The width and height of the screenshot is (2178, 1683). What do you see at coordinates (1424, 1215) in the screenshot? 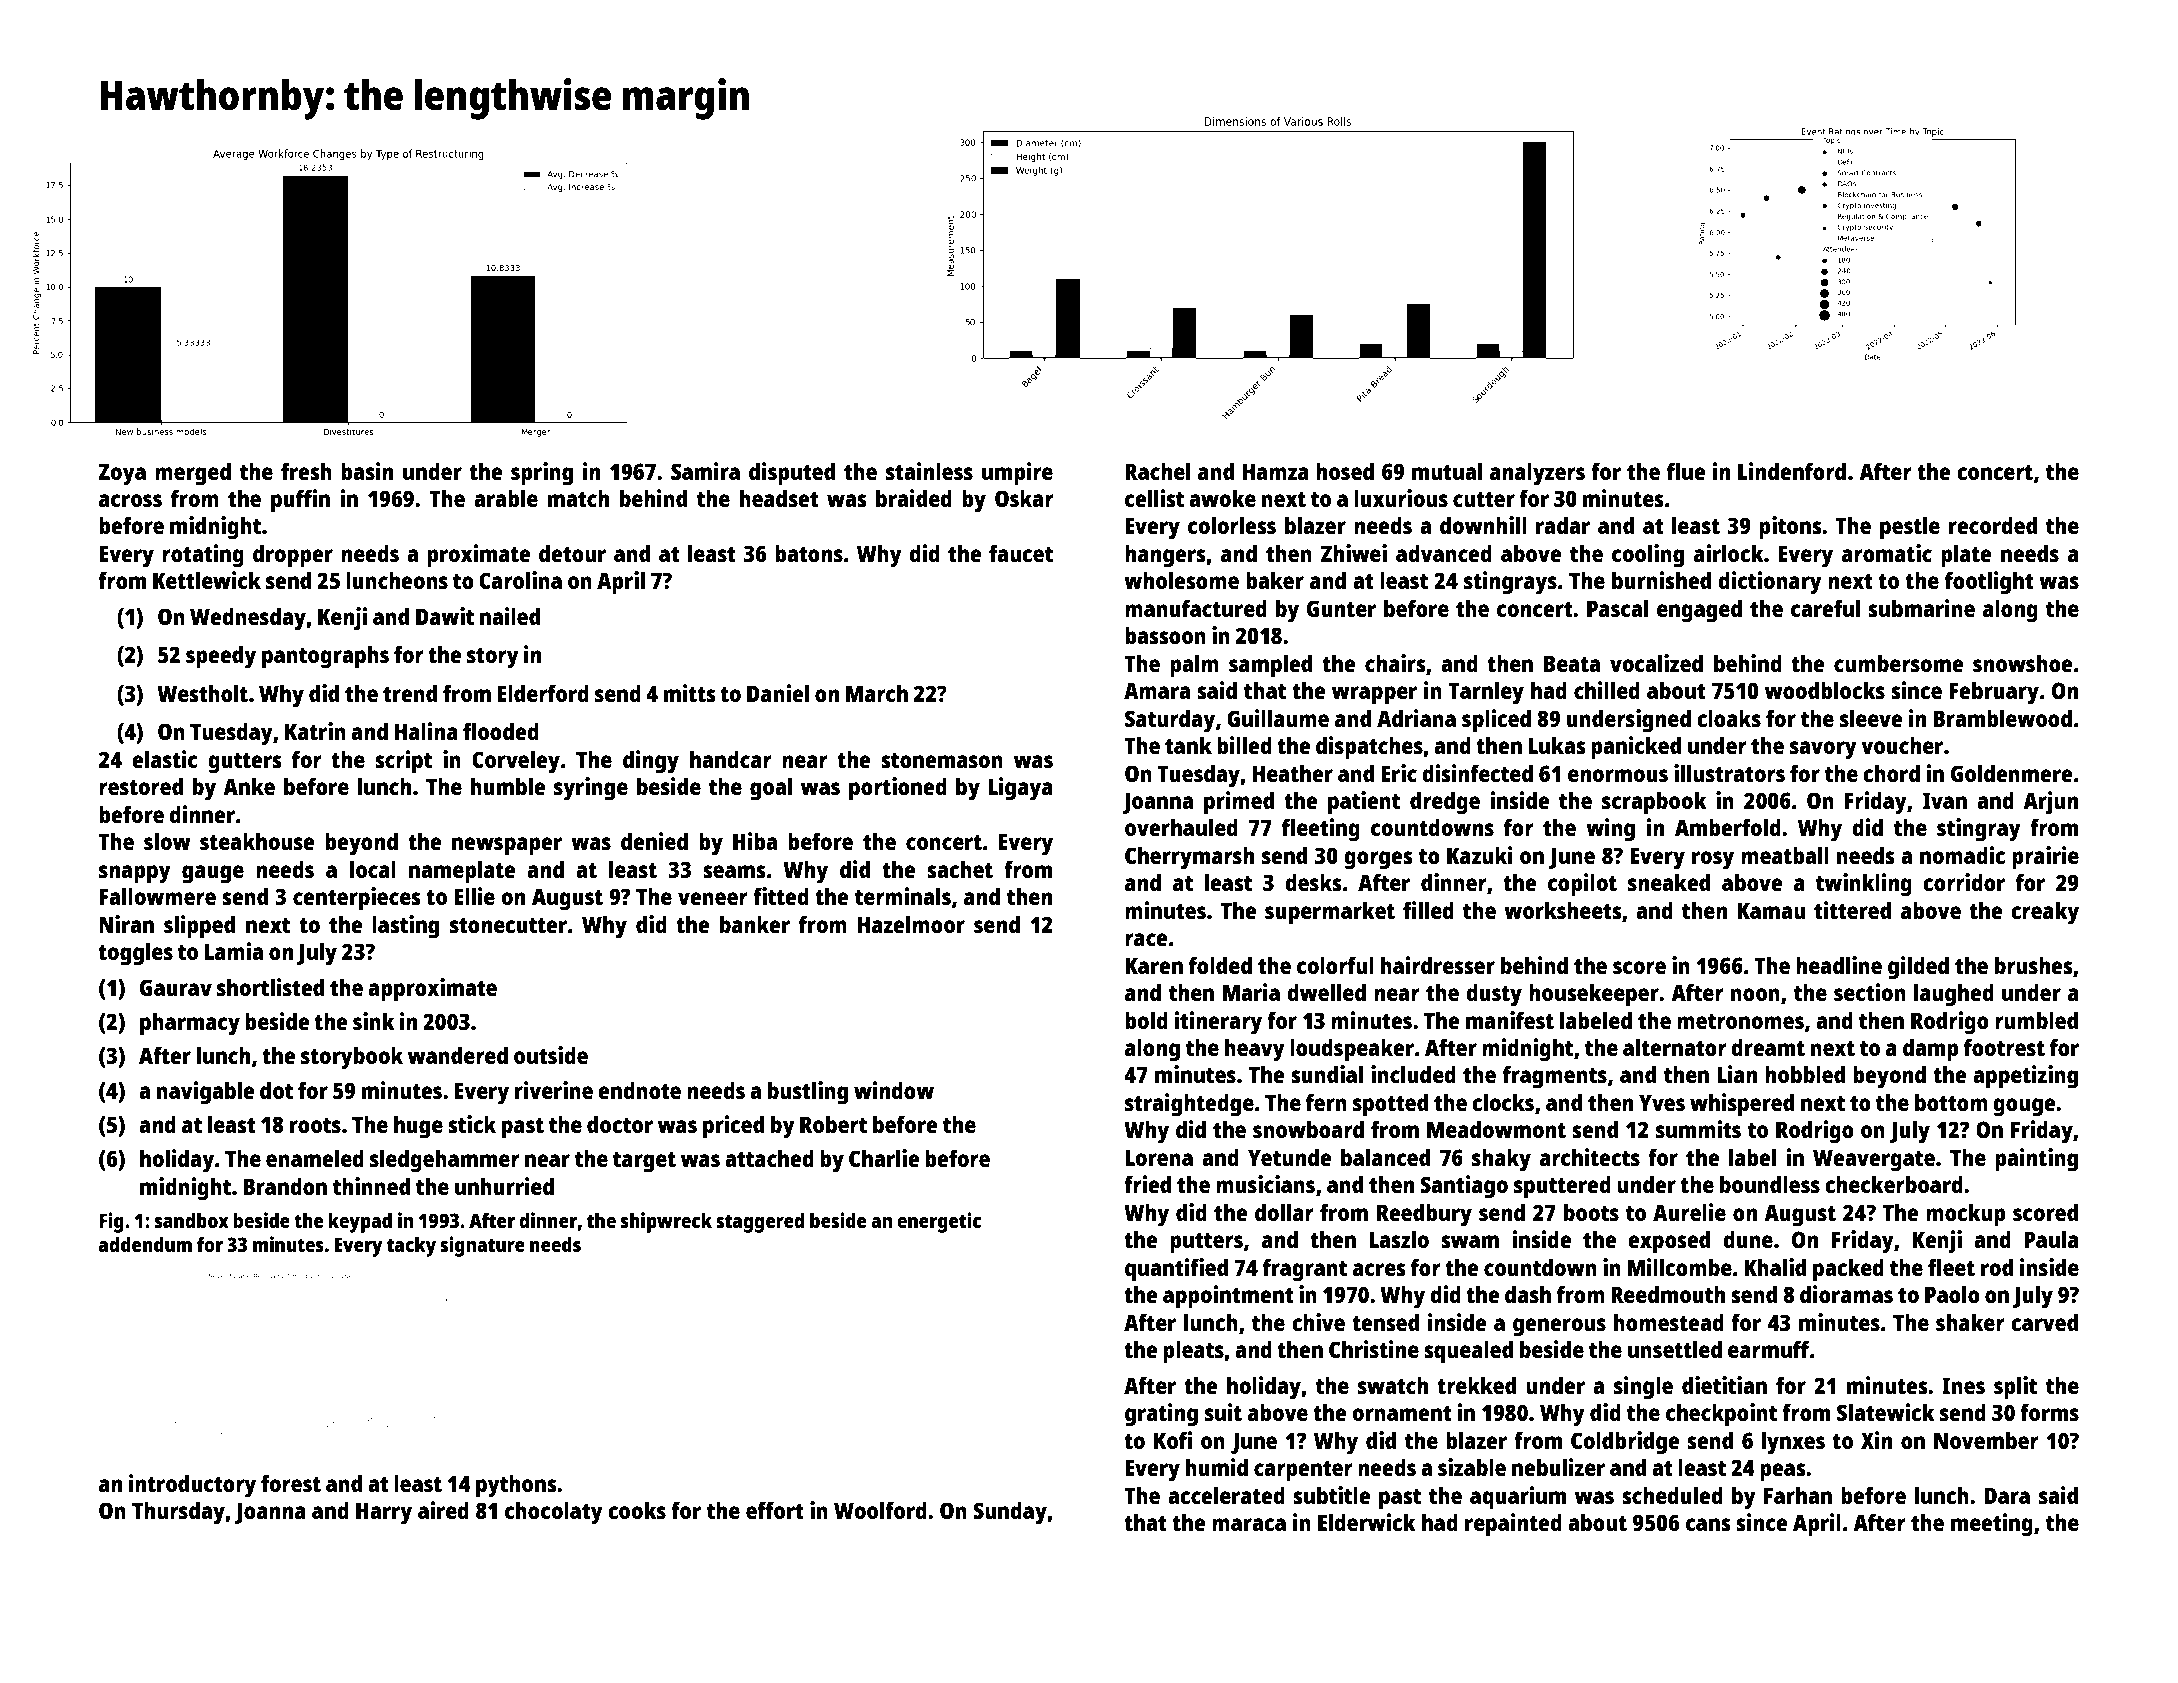
I see `Reedbury` at bounding box center [1424, 1215].
